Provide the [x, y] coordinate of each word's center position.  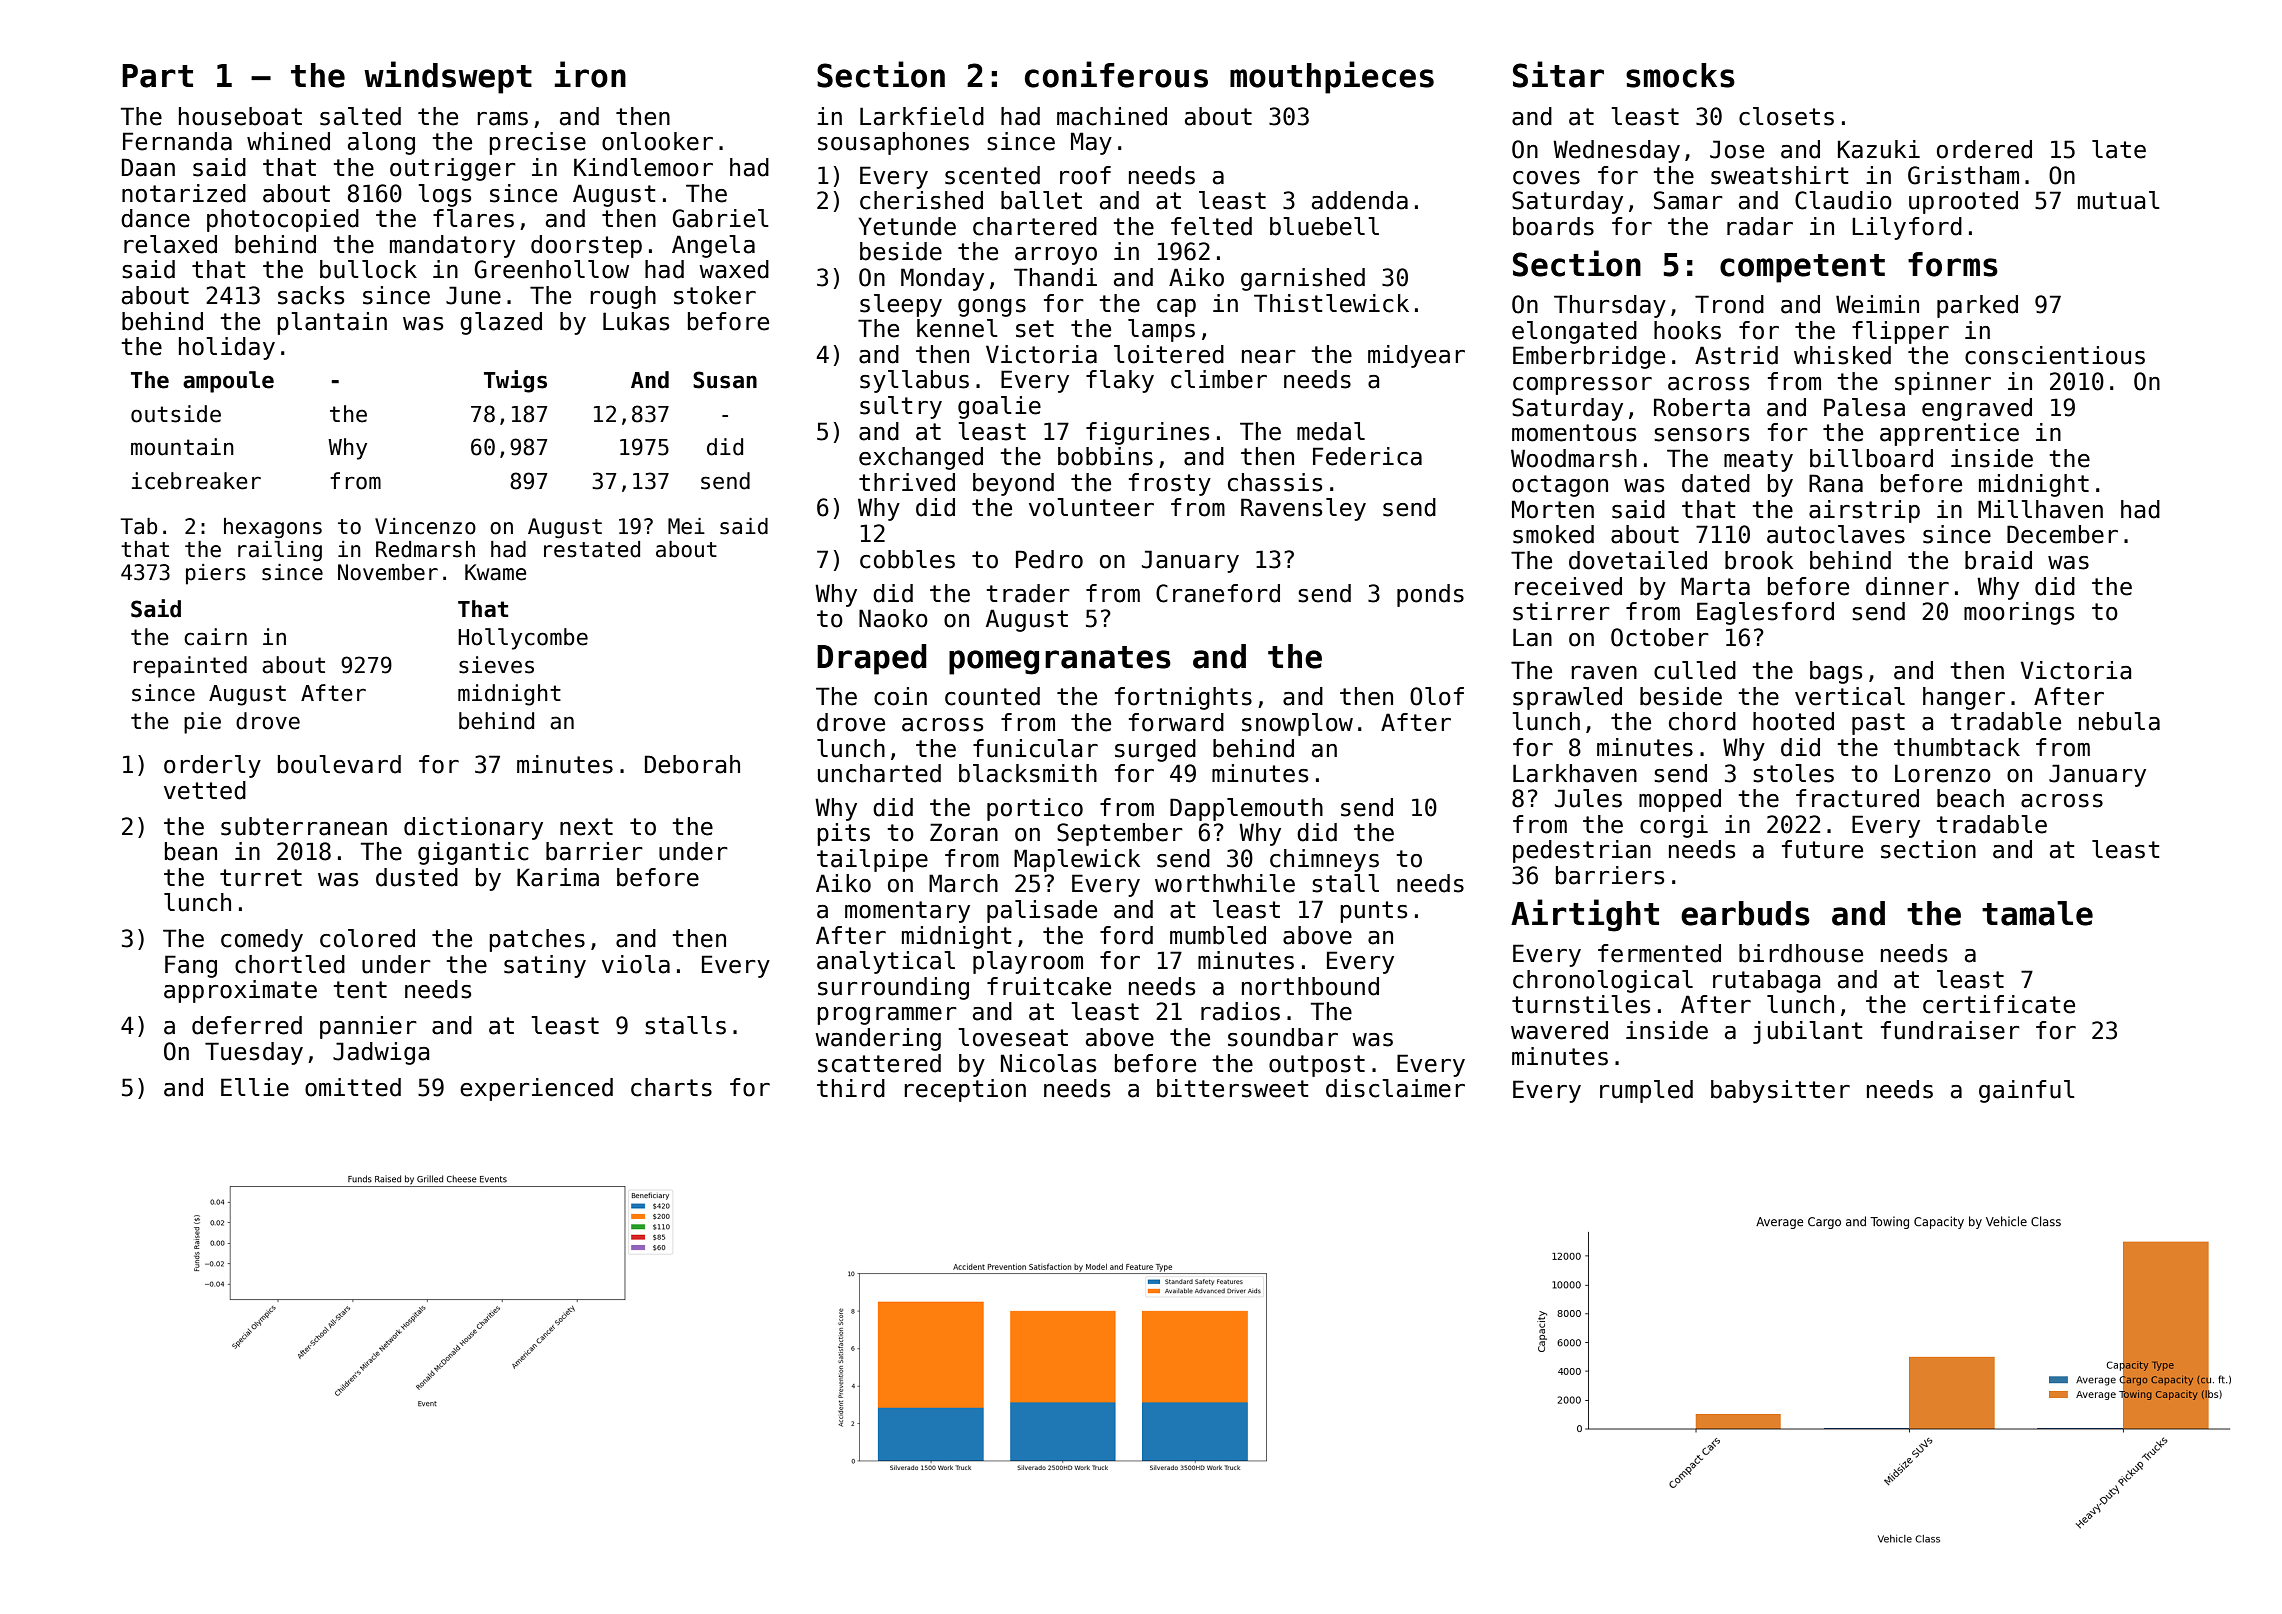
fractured [1857, 798]
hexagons [273, 528]
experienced [536, 1089]
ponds [1430, 595]
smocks [1680, 75]
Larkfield [922, 116]
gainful [2027, 1091]
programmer [887, 1016]
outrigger [453, 169]
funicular [1035, 748]
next [586, 827]
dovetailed [1638, 560]
